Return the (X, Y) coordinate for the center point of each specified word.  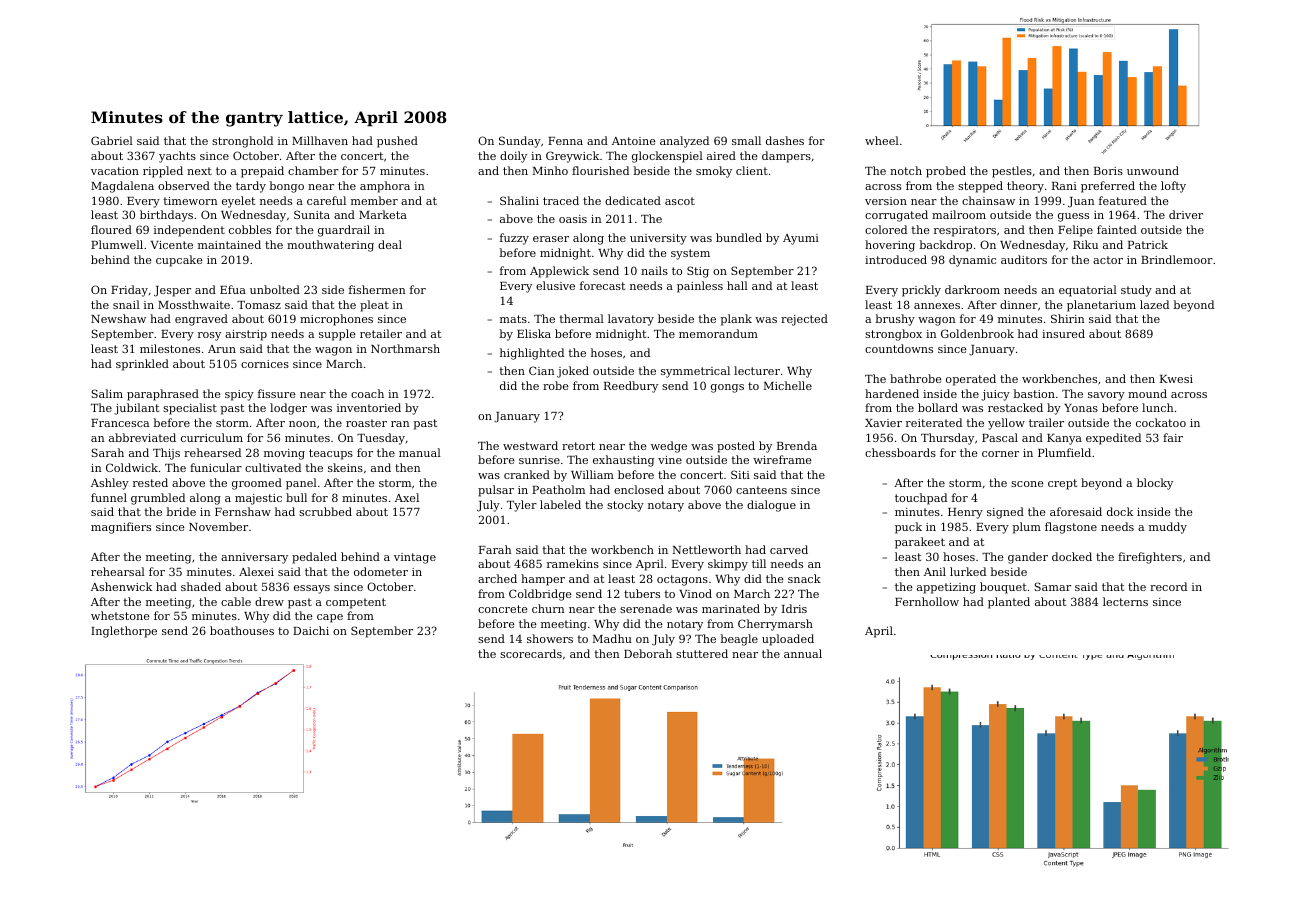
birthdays (166, 216)
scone (1027, 484)
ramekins (573, 563)
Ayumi (801, 239)
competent (356, 603)
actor (1108, 260)
